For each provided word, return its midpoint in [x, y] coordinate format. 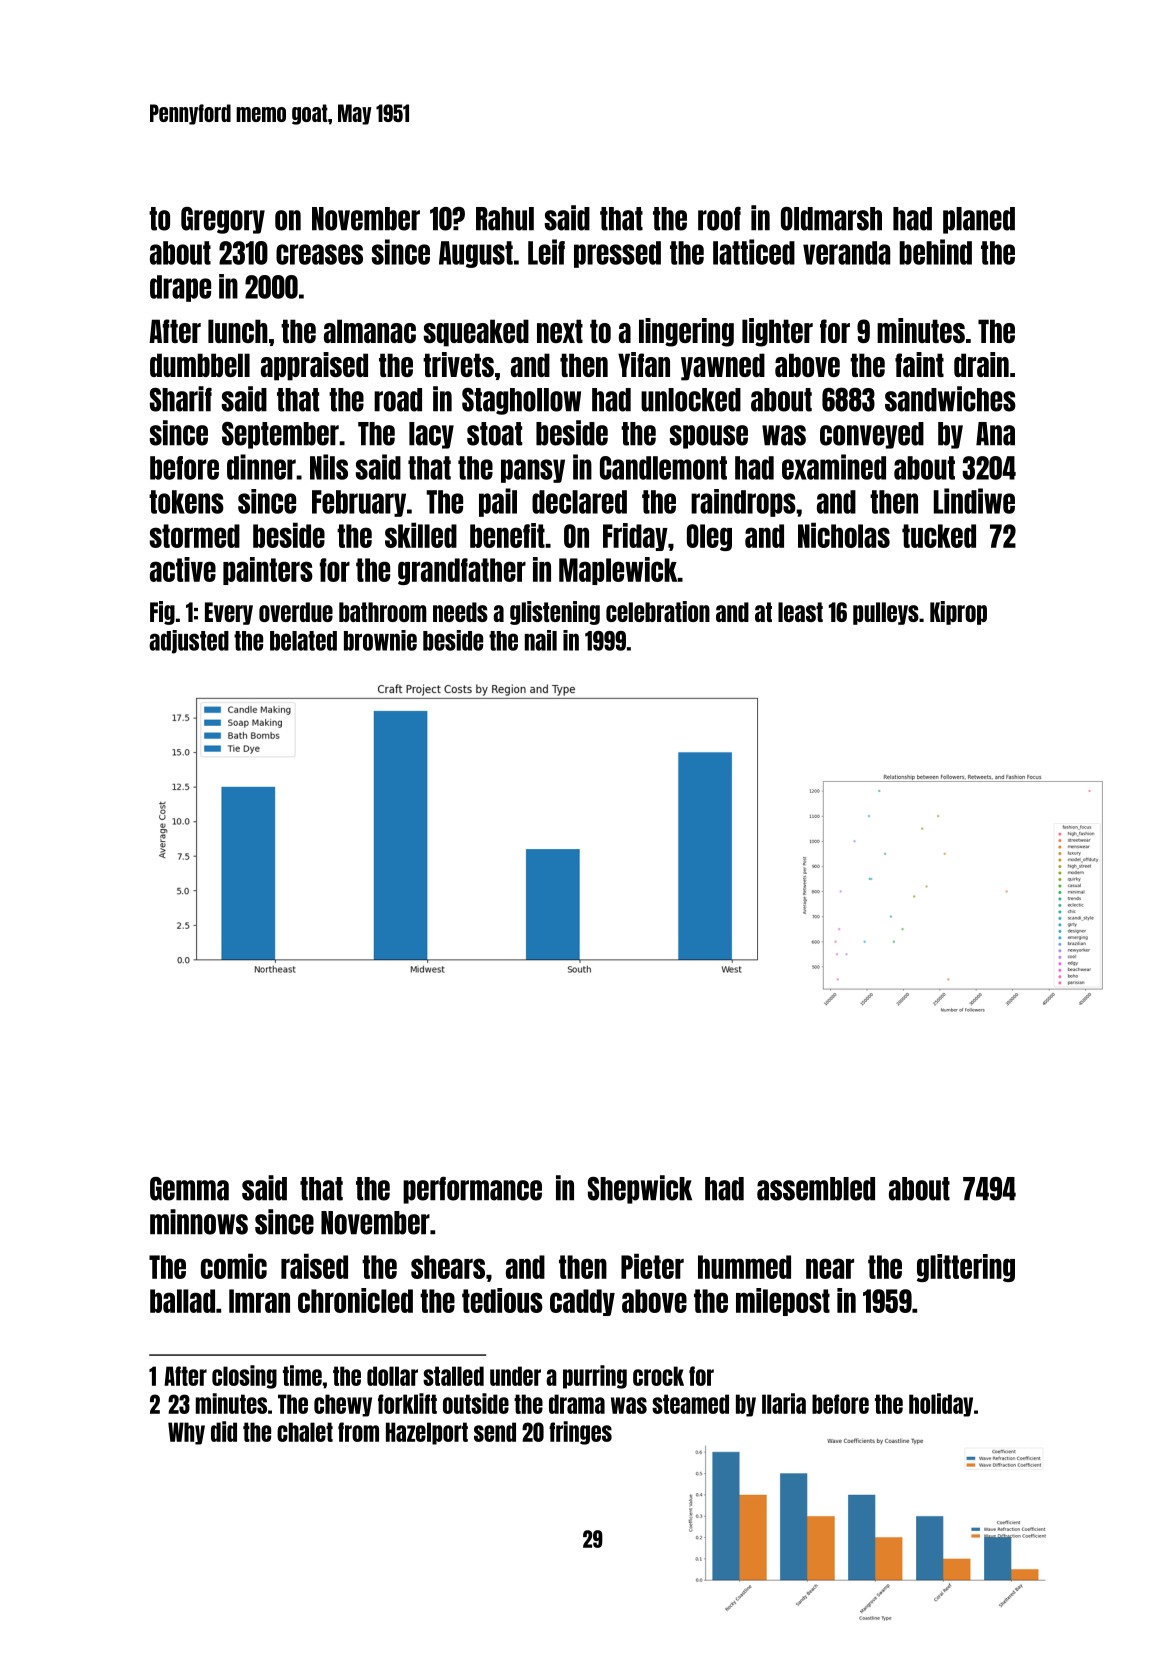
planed [979, 220]
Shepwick [640, 1189]
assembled [816, 1189]
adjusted [189, 642]
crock [658, 1376]
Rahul [505, 219]
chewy [343, 1405]
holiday [941, 1405]
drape [180, 288]
